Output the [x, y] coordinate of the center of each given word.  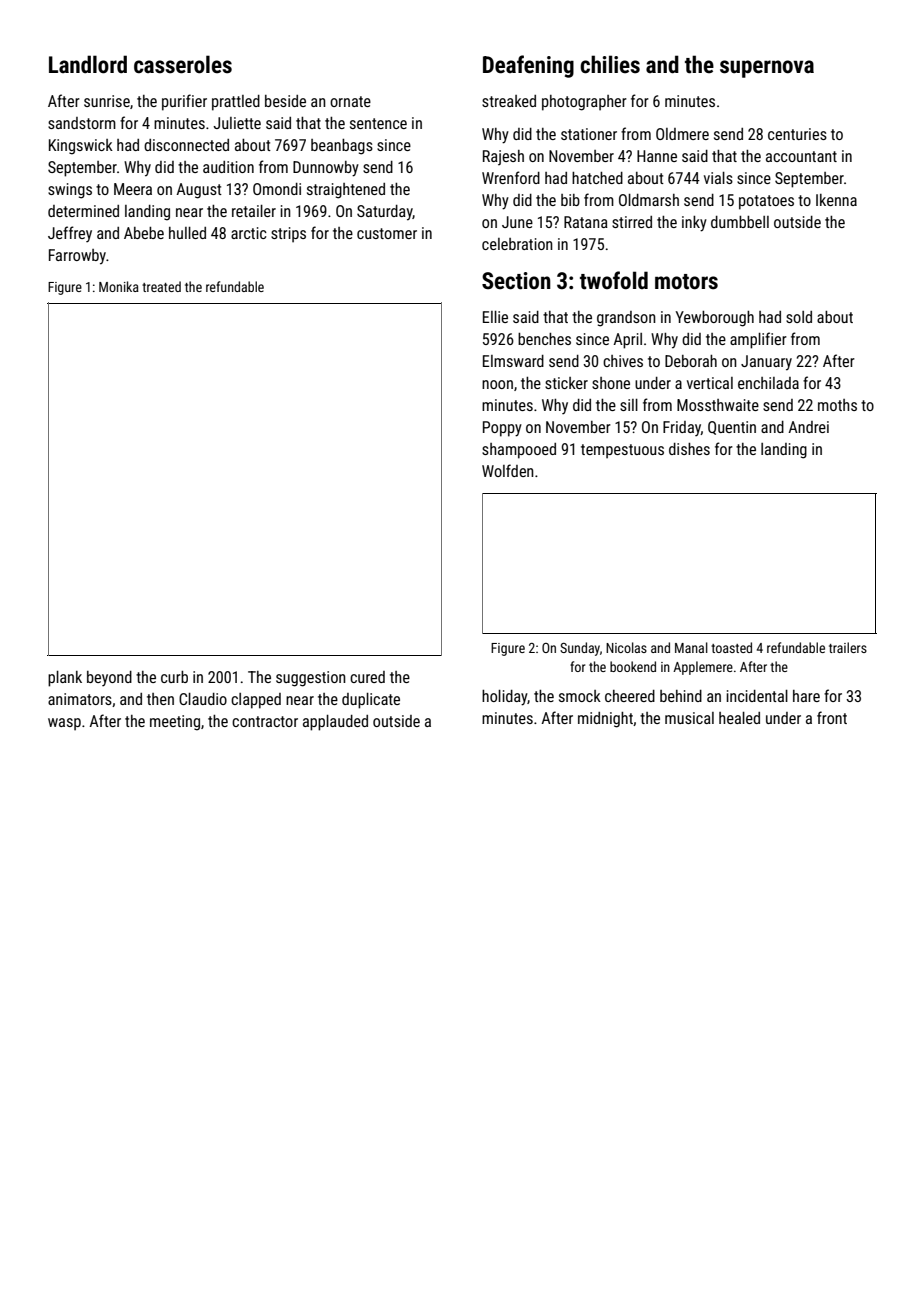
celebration [517, 244]
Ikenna [836, 200]
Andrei [808, 427]
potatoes [766, 202]
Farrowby [77, 257]
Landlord [88, 64]
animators [80, 699]
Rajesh [503, 157]
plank [65, 679]
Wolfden [508, 470]
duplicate [371, 701]
